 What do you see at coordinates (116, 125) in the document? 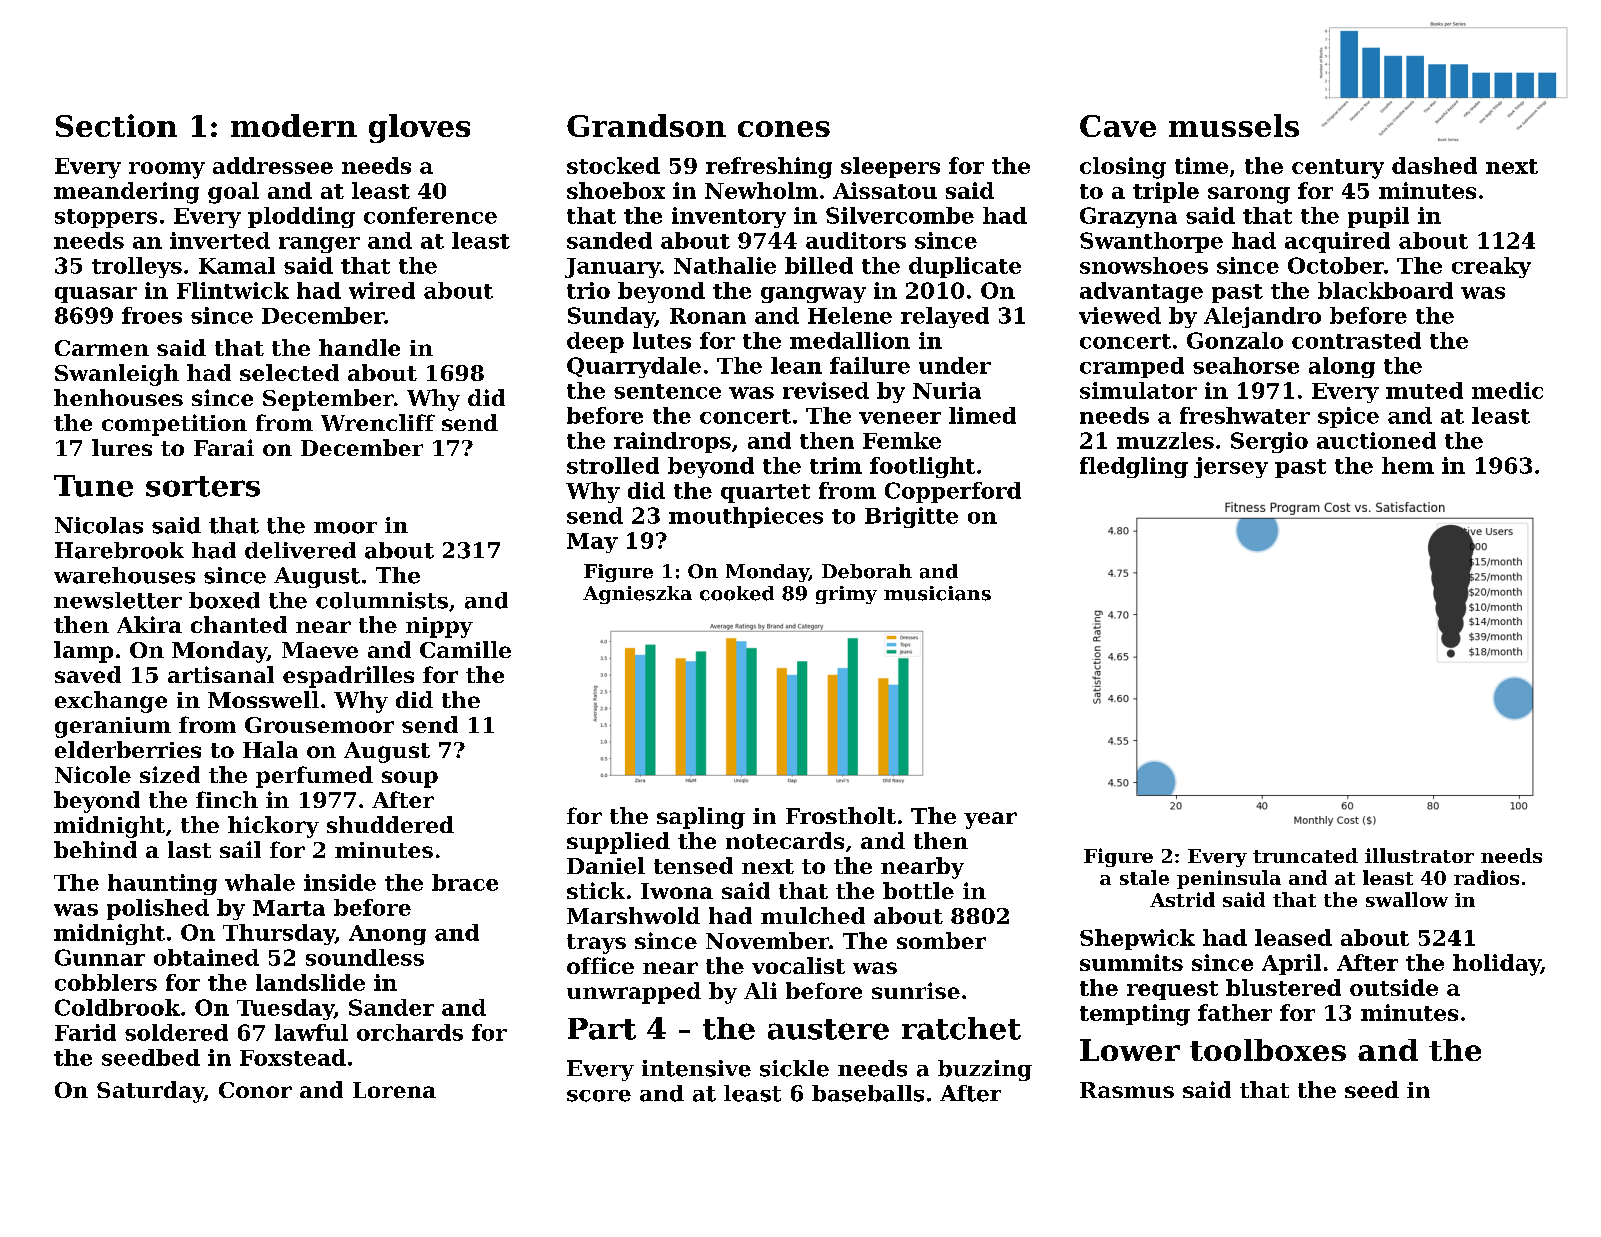
I see `Section` at bounding box center [116, 125].
